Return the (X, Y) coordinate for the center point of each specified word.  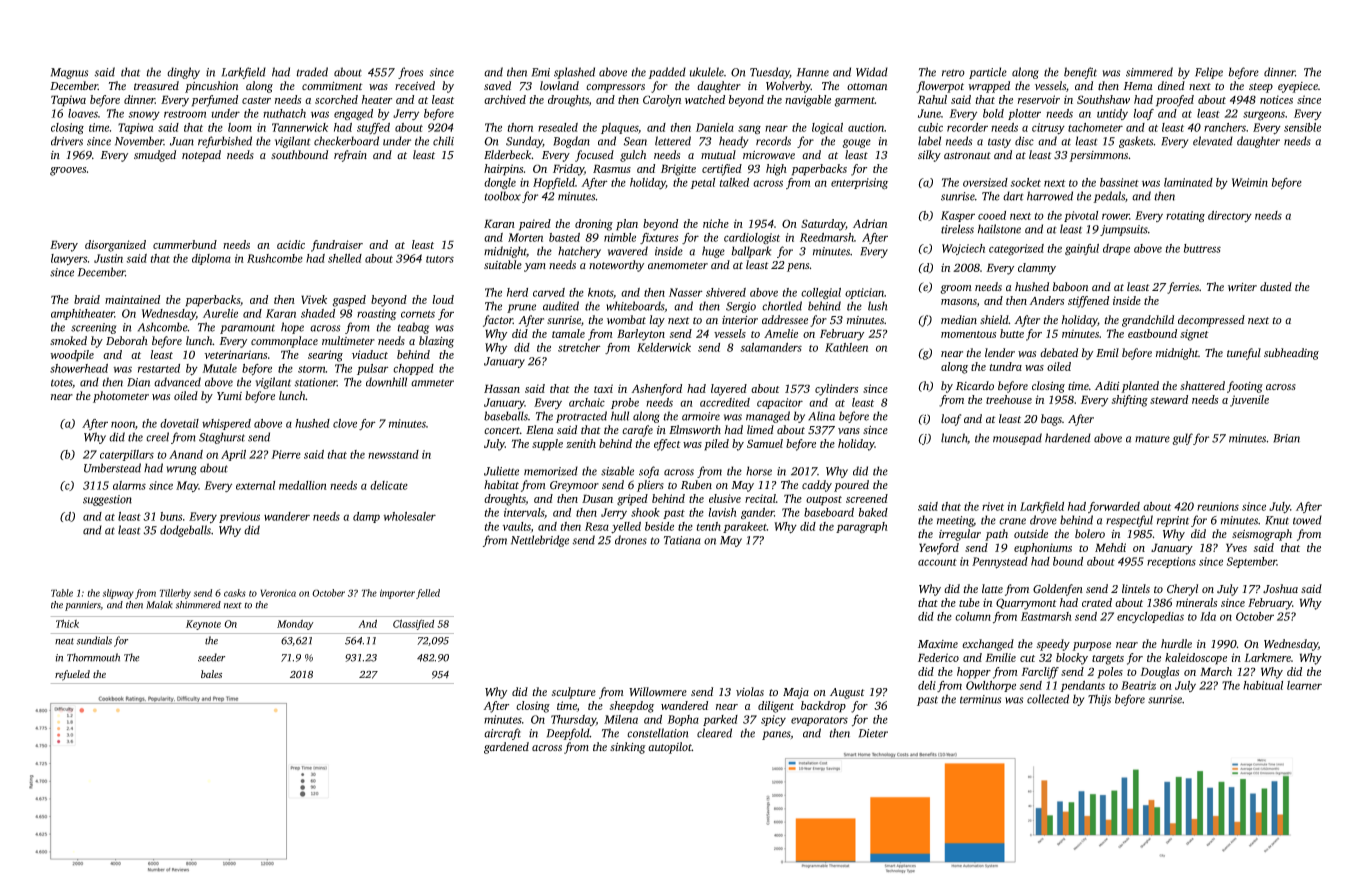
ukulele (707, 72)
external (255, 485)
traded (312, 72)
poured (851, 486)
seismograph (1262, 535)
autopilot (670, 748)
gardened (506, 748)
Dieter (873, 733)
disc (1024, 141)
